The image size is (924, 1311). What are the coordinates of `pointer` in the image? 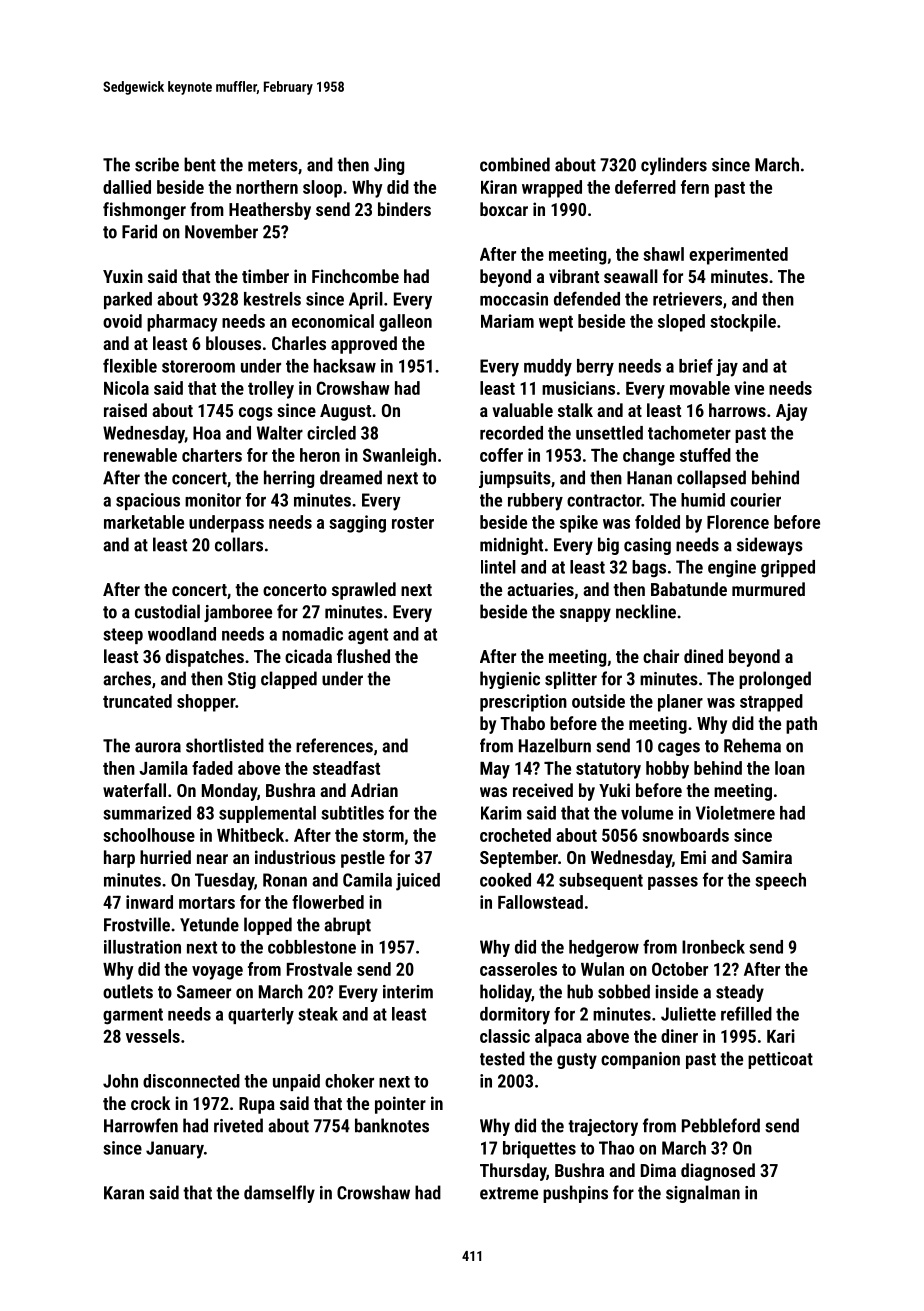 It's located at (400, 1105).
